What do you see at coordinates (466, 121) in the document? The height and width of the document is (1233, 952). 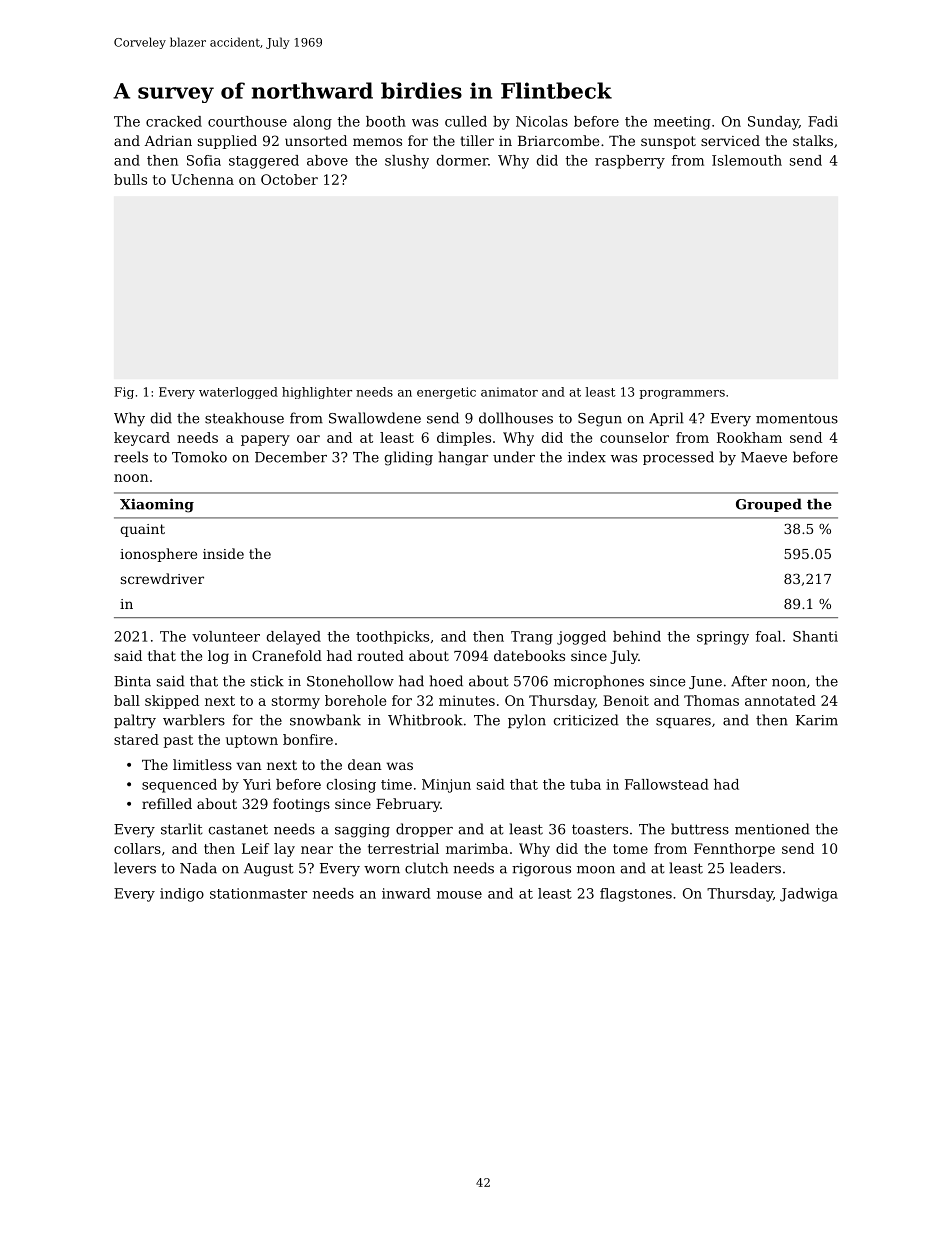 I see `culled` at bounding box center [466, 121].
